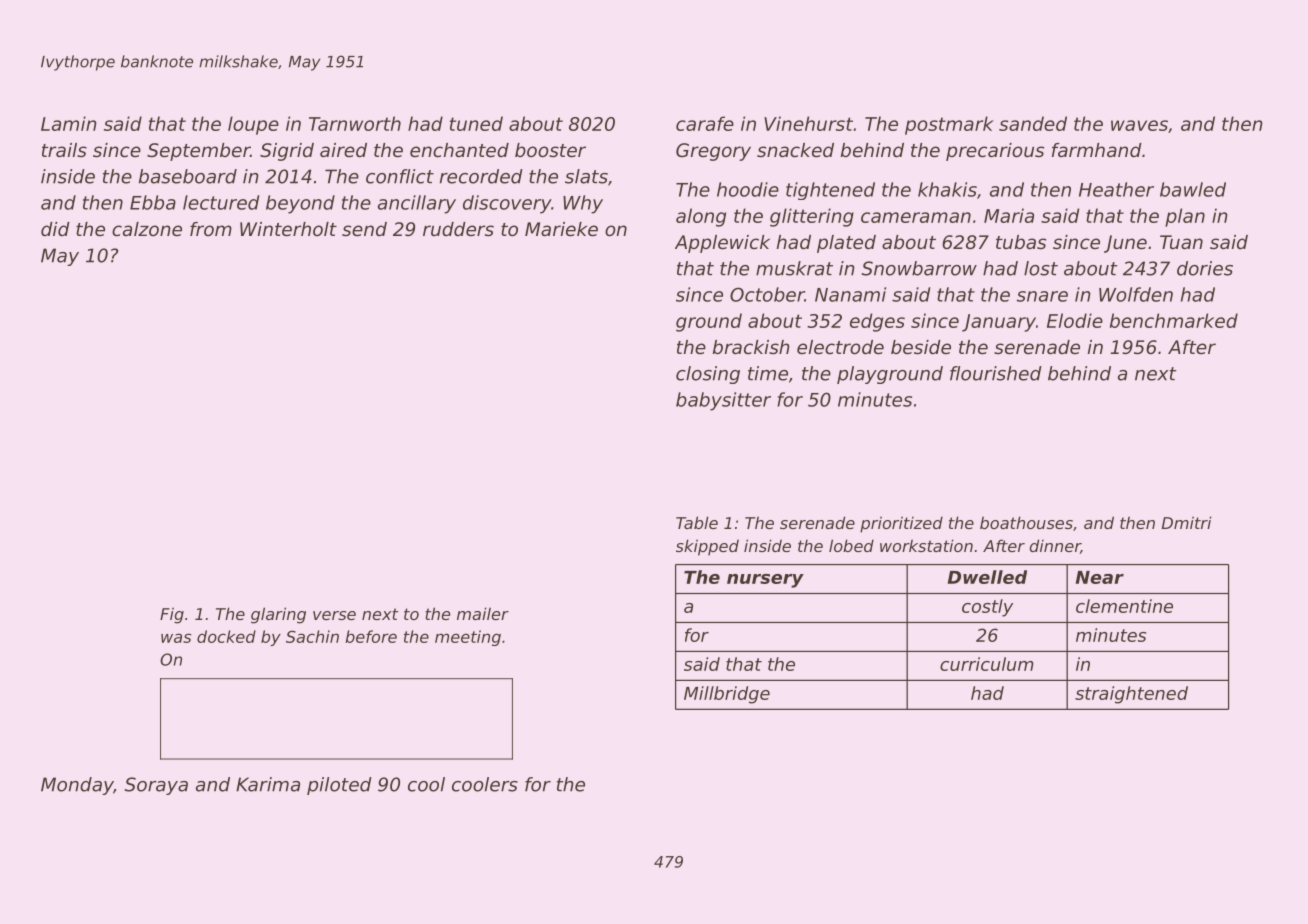 The width and height of the screenshot is (1308, 924). What do you see at coordinates (364, 229) in the screenshot?
I see `send` at bounding box center [364, 229].
